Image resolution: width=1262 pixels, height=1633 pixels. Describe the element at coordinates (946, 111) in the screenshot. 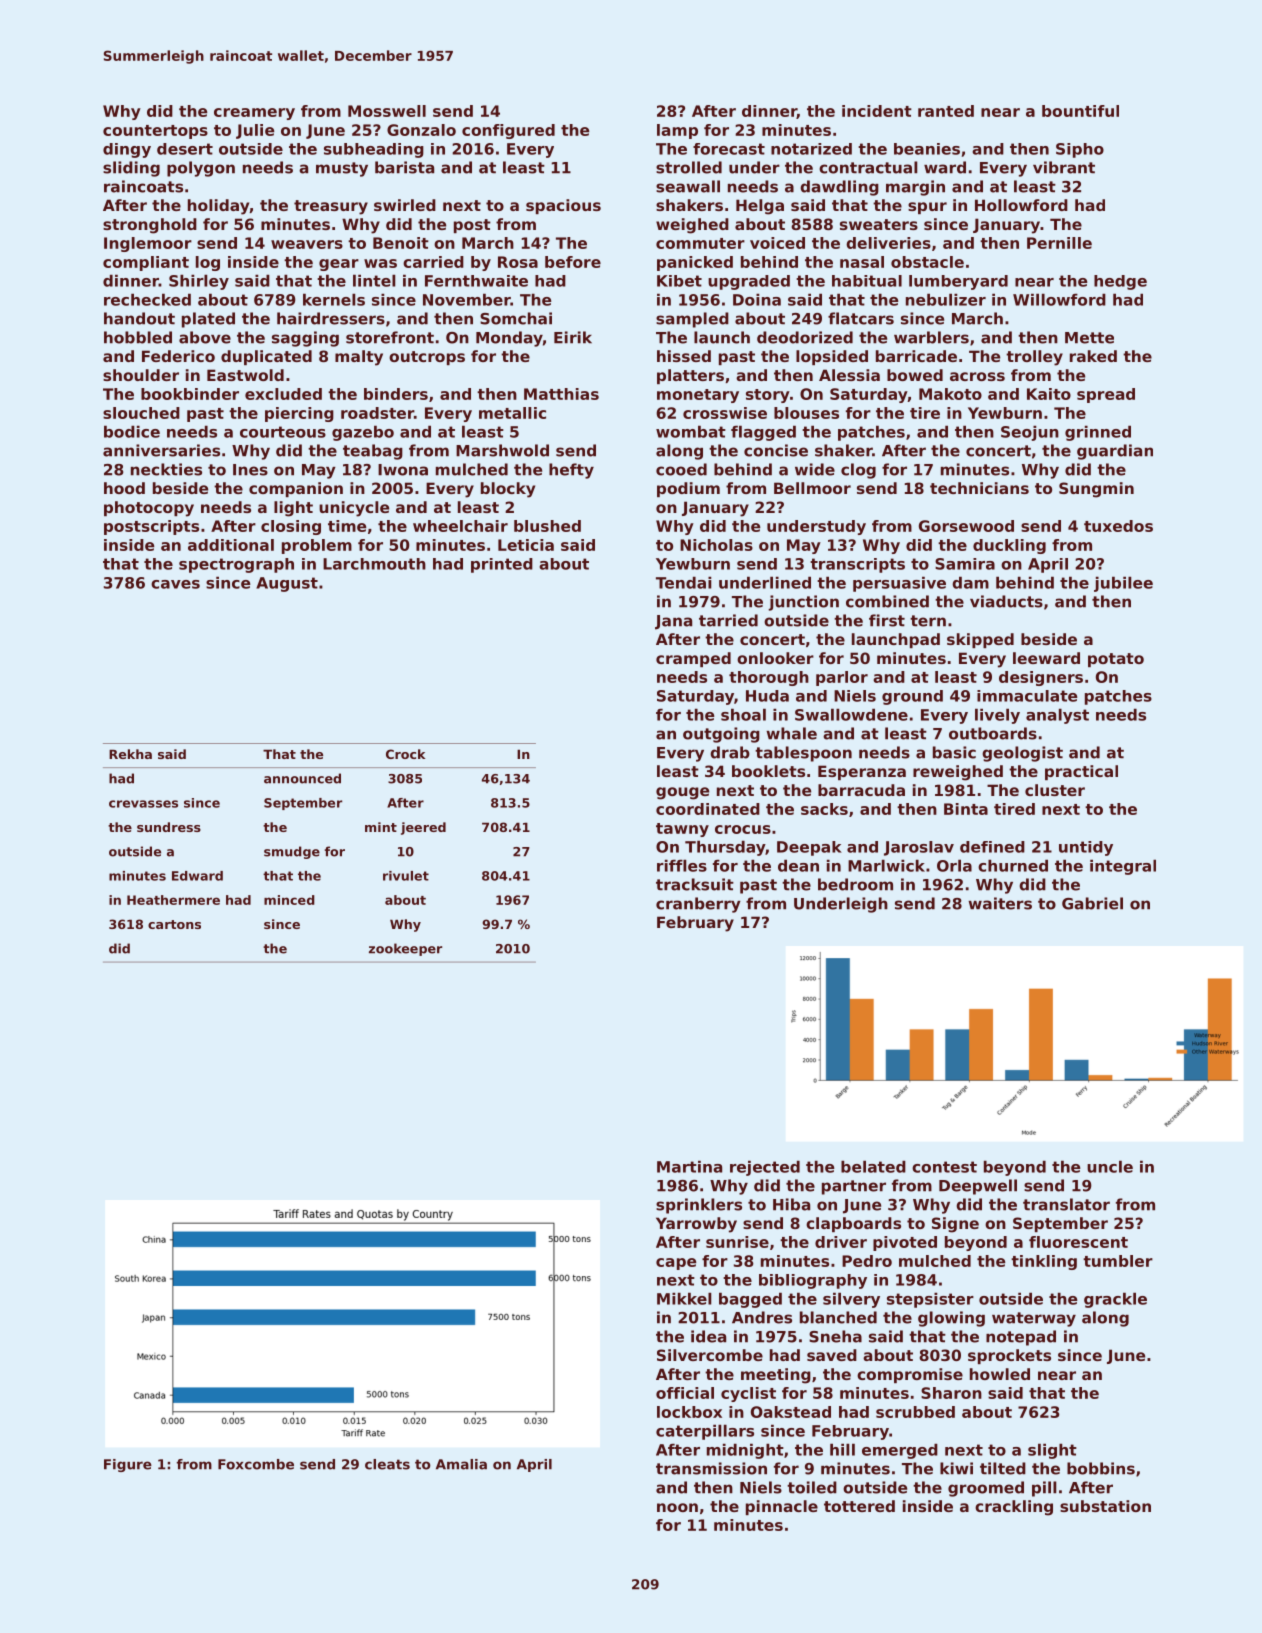

I see `ranted` at that location.
